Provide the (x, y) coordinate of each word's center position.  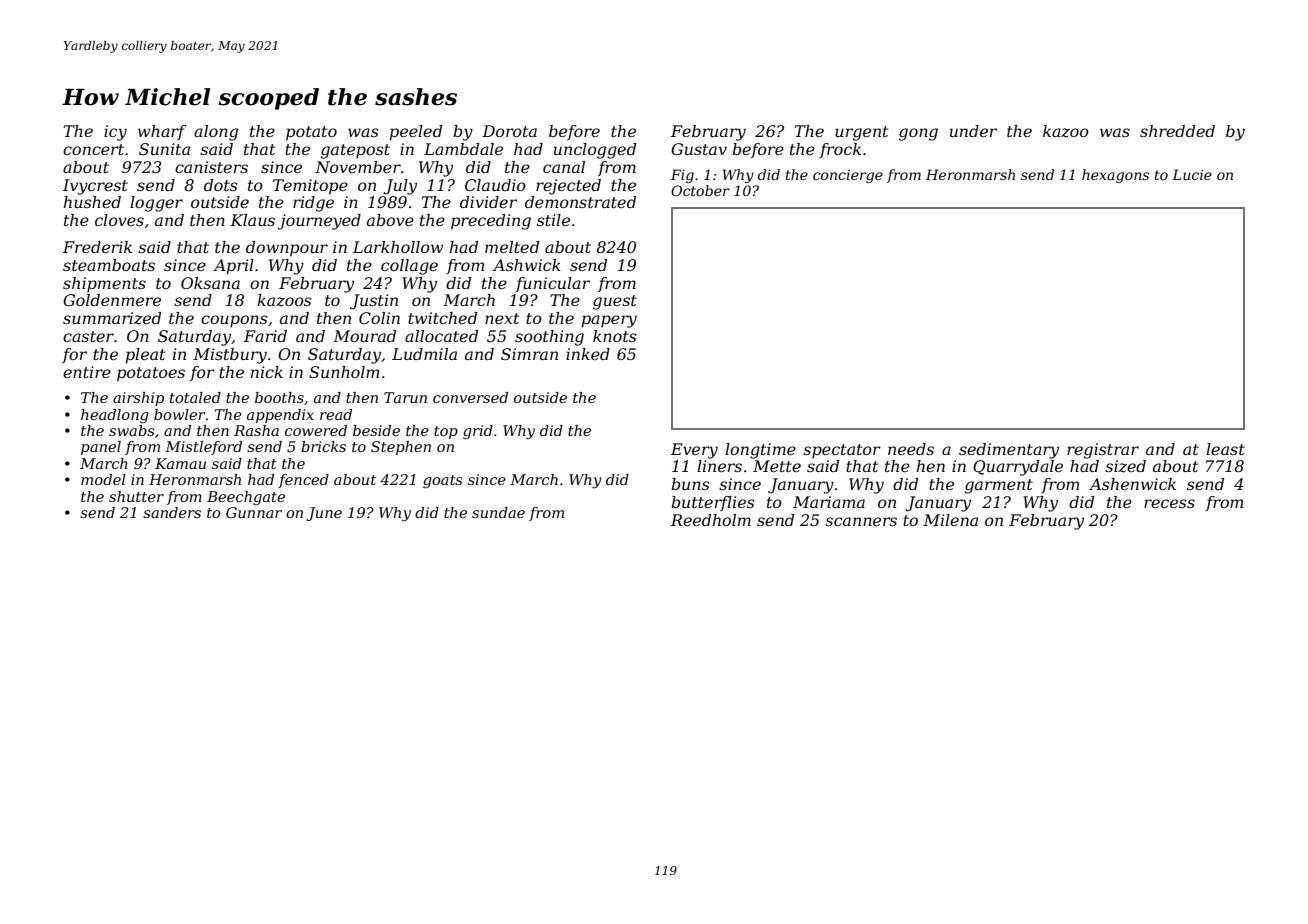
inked (588, 354)
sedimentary (1009, 451)
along (216, 133)
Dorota (509, 131)
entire (87, 372)
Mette (777, 466)
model (103, 479)
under (973, 131)
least (1225, 449)
